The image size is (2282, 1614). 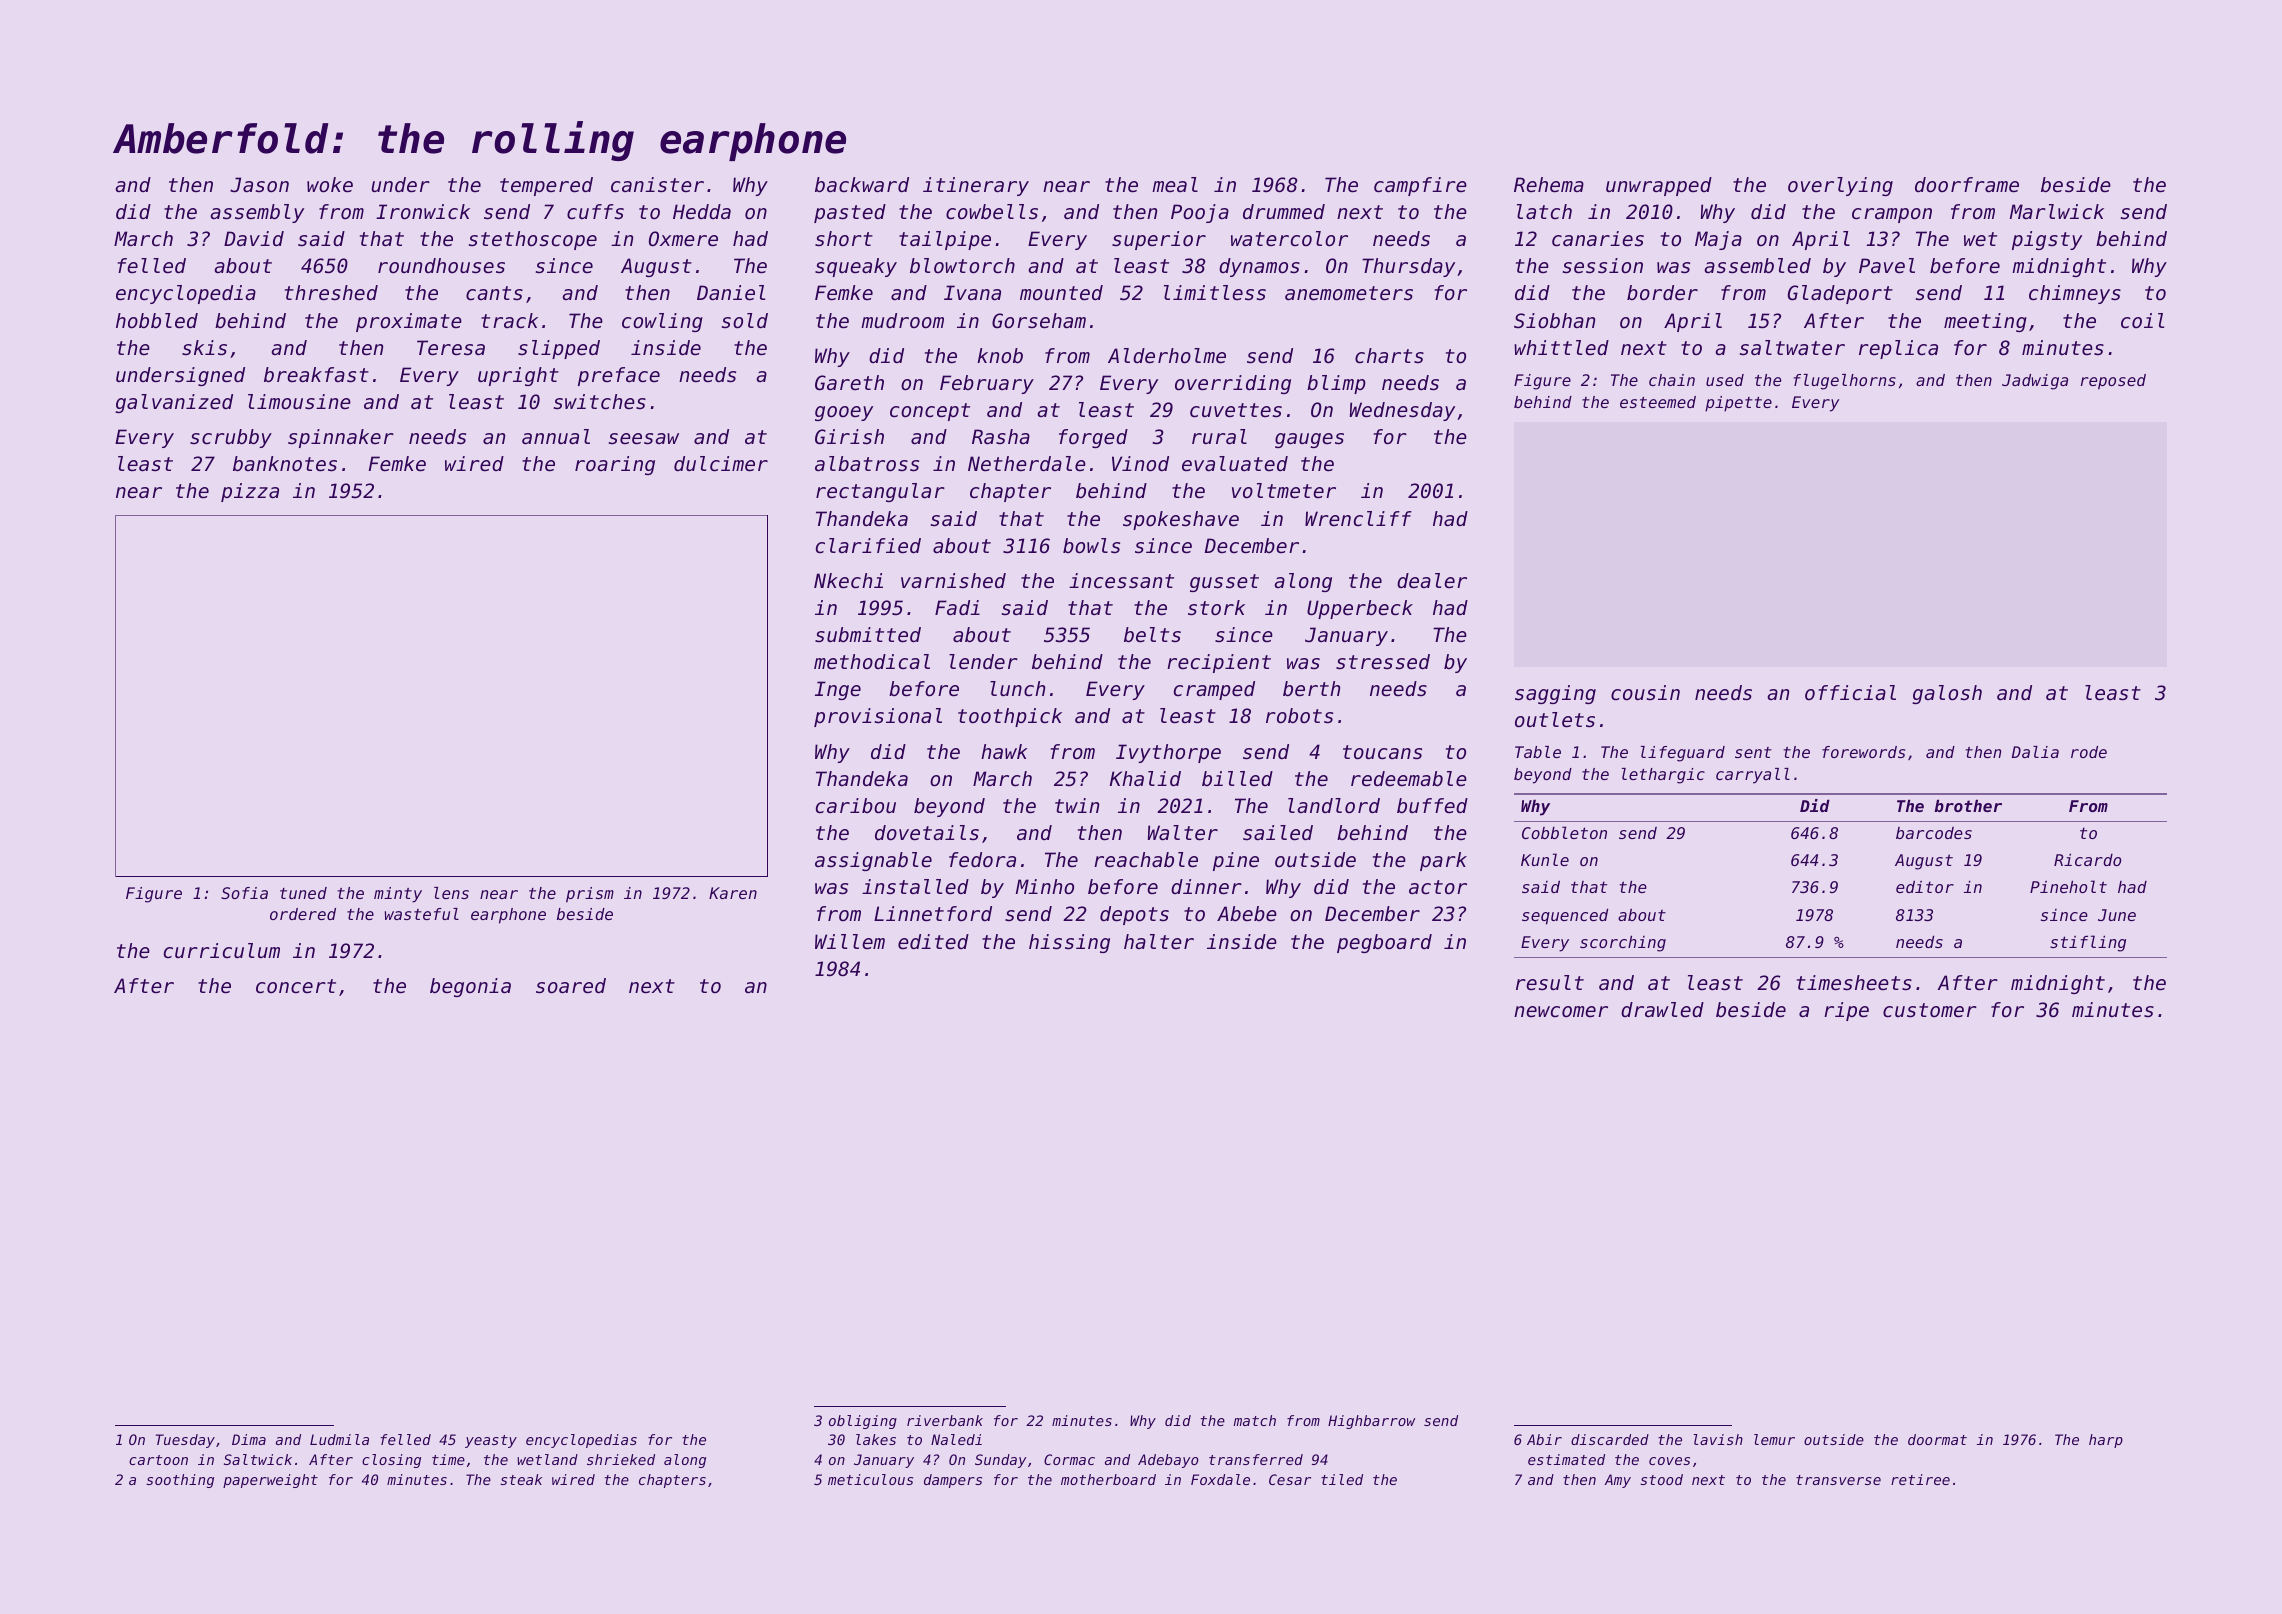 I want to click on meal, so click(x=1175, y=185).
